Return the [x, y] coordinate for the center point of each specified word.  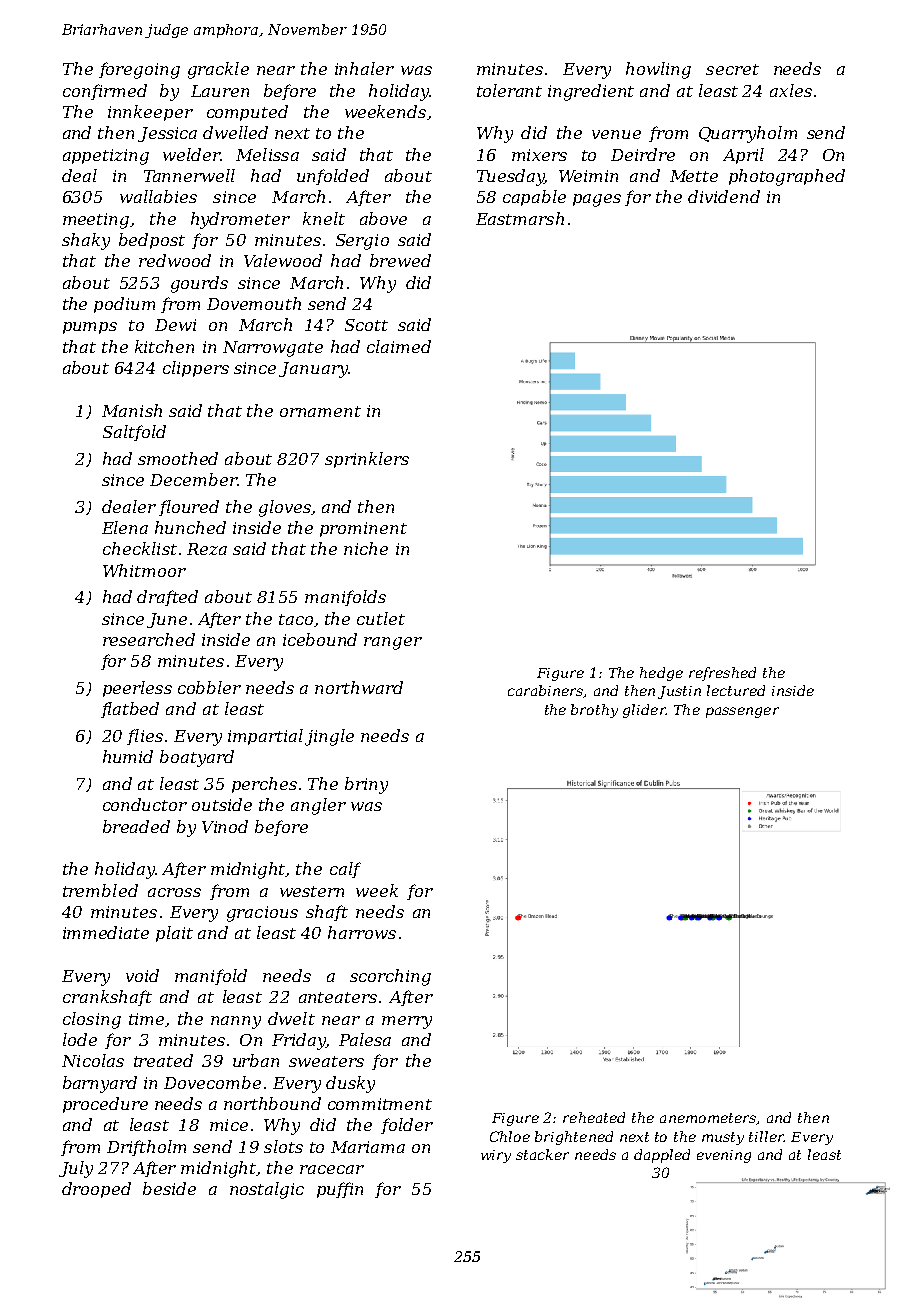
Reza [207, 549]
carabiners [546, 691]
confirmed [105, 92]
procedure [105, 1105]
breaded [136, 826]
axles [791, 90]
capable [534, 198]
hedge [661, 674]
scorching [390, 977]
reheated [594, 1117]
